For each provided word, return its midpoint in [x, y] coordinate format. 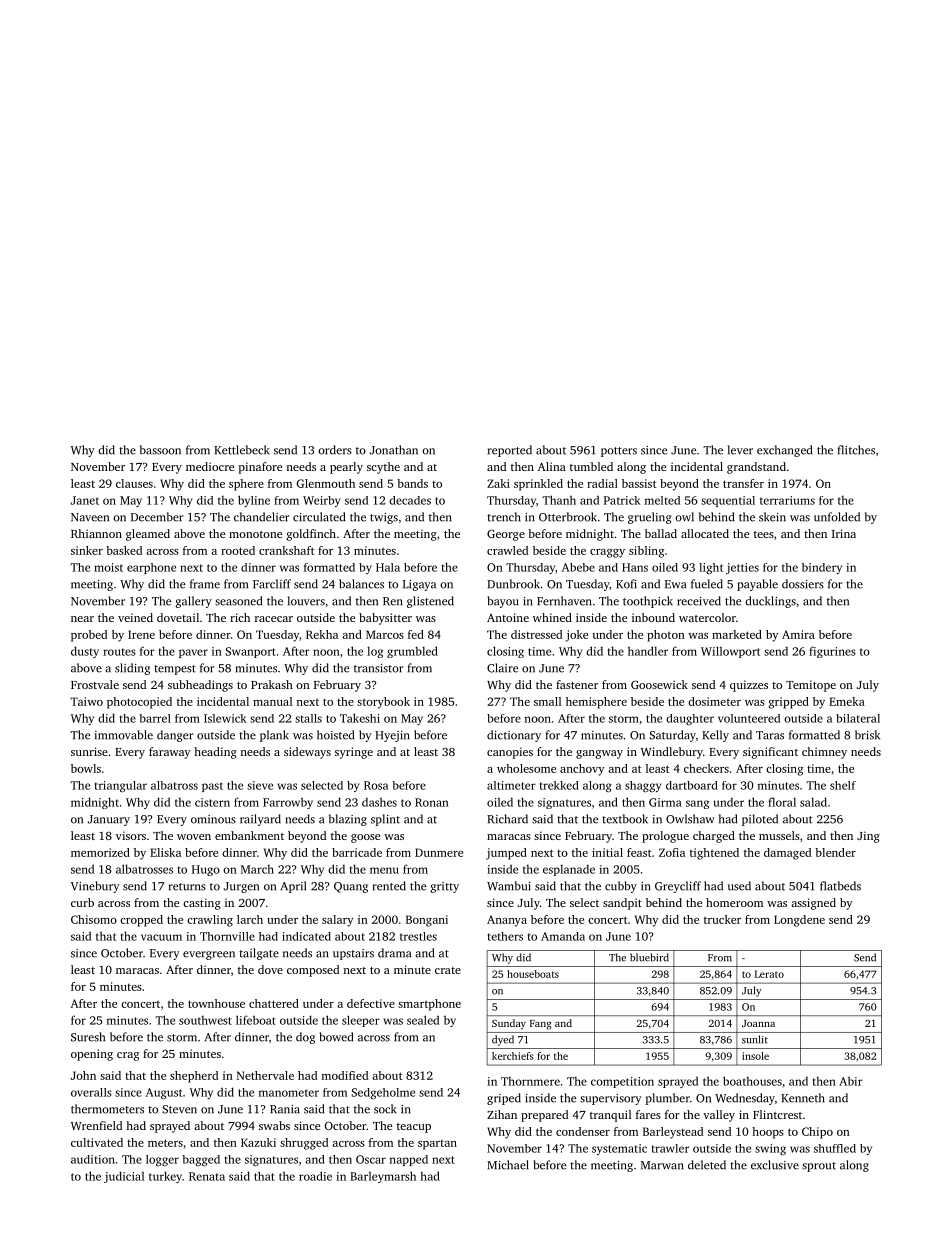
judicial [124, 1177]
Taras [770, 735]
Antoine [508, 617]
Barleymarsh [383, 1177]
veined [135, 617]
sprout [819, 1167]
